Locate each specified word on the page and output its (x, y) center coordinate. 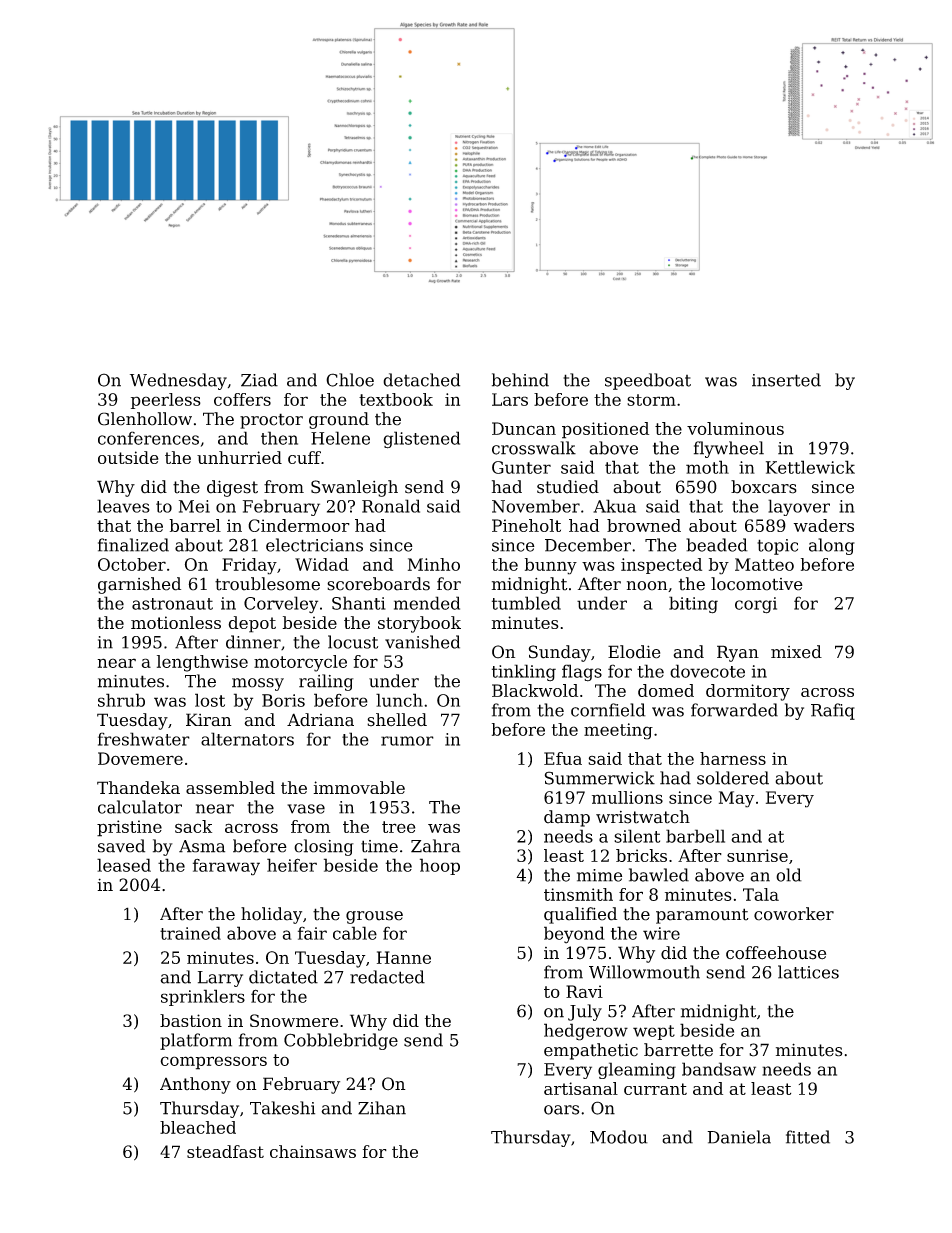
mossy (258, 684)
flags (582, 673)
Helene (340, 438)
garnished (139, 585)
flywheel (729, 449)
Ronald (391, 506)
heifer (292, 865)
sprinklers (203, 997)
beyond (574, 935)
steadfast (225, 1151)
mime (599, 875)
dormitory (748, 692)
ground (339, 420)
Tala (761, 894)
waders (823, 525)
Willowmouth (644, 972)
